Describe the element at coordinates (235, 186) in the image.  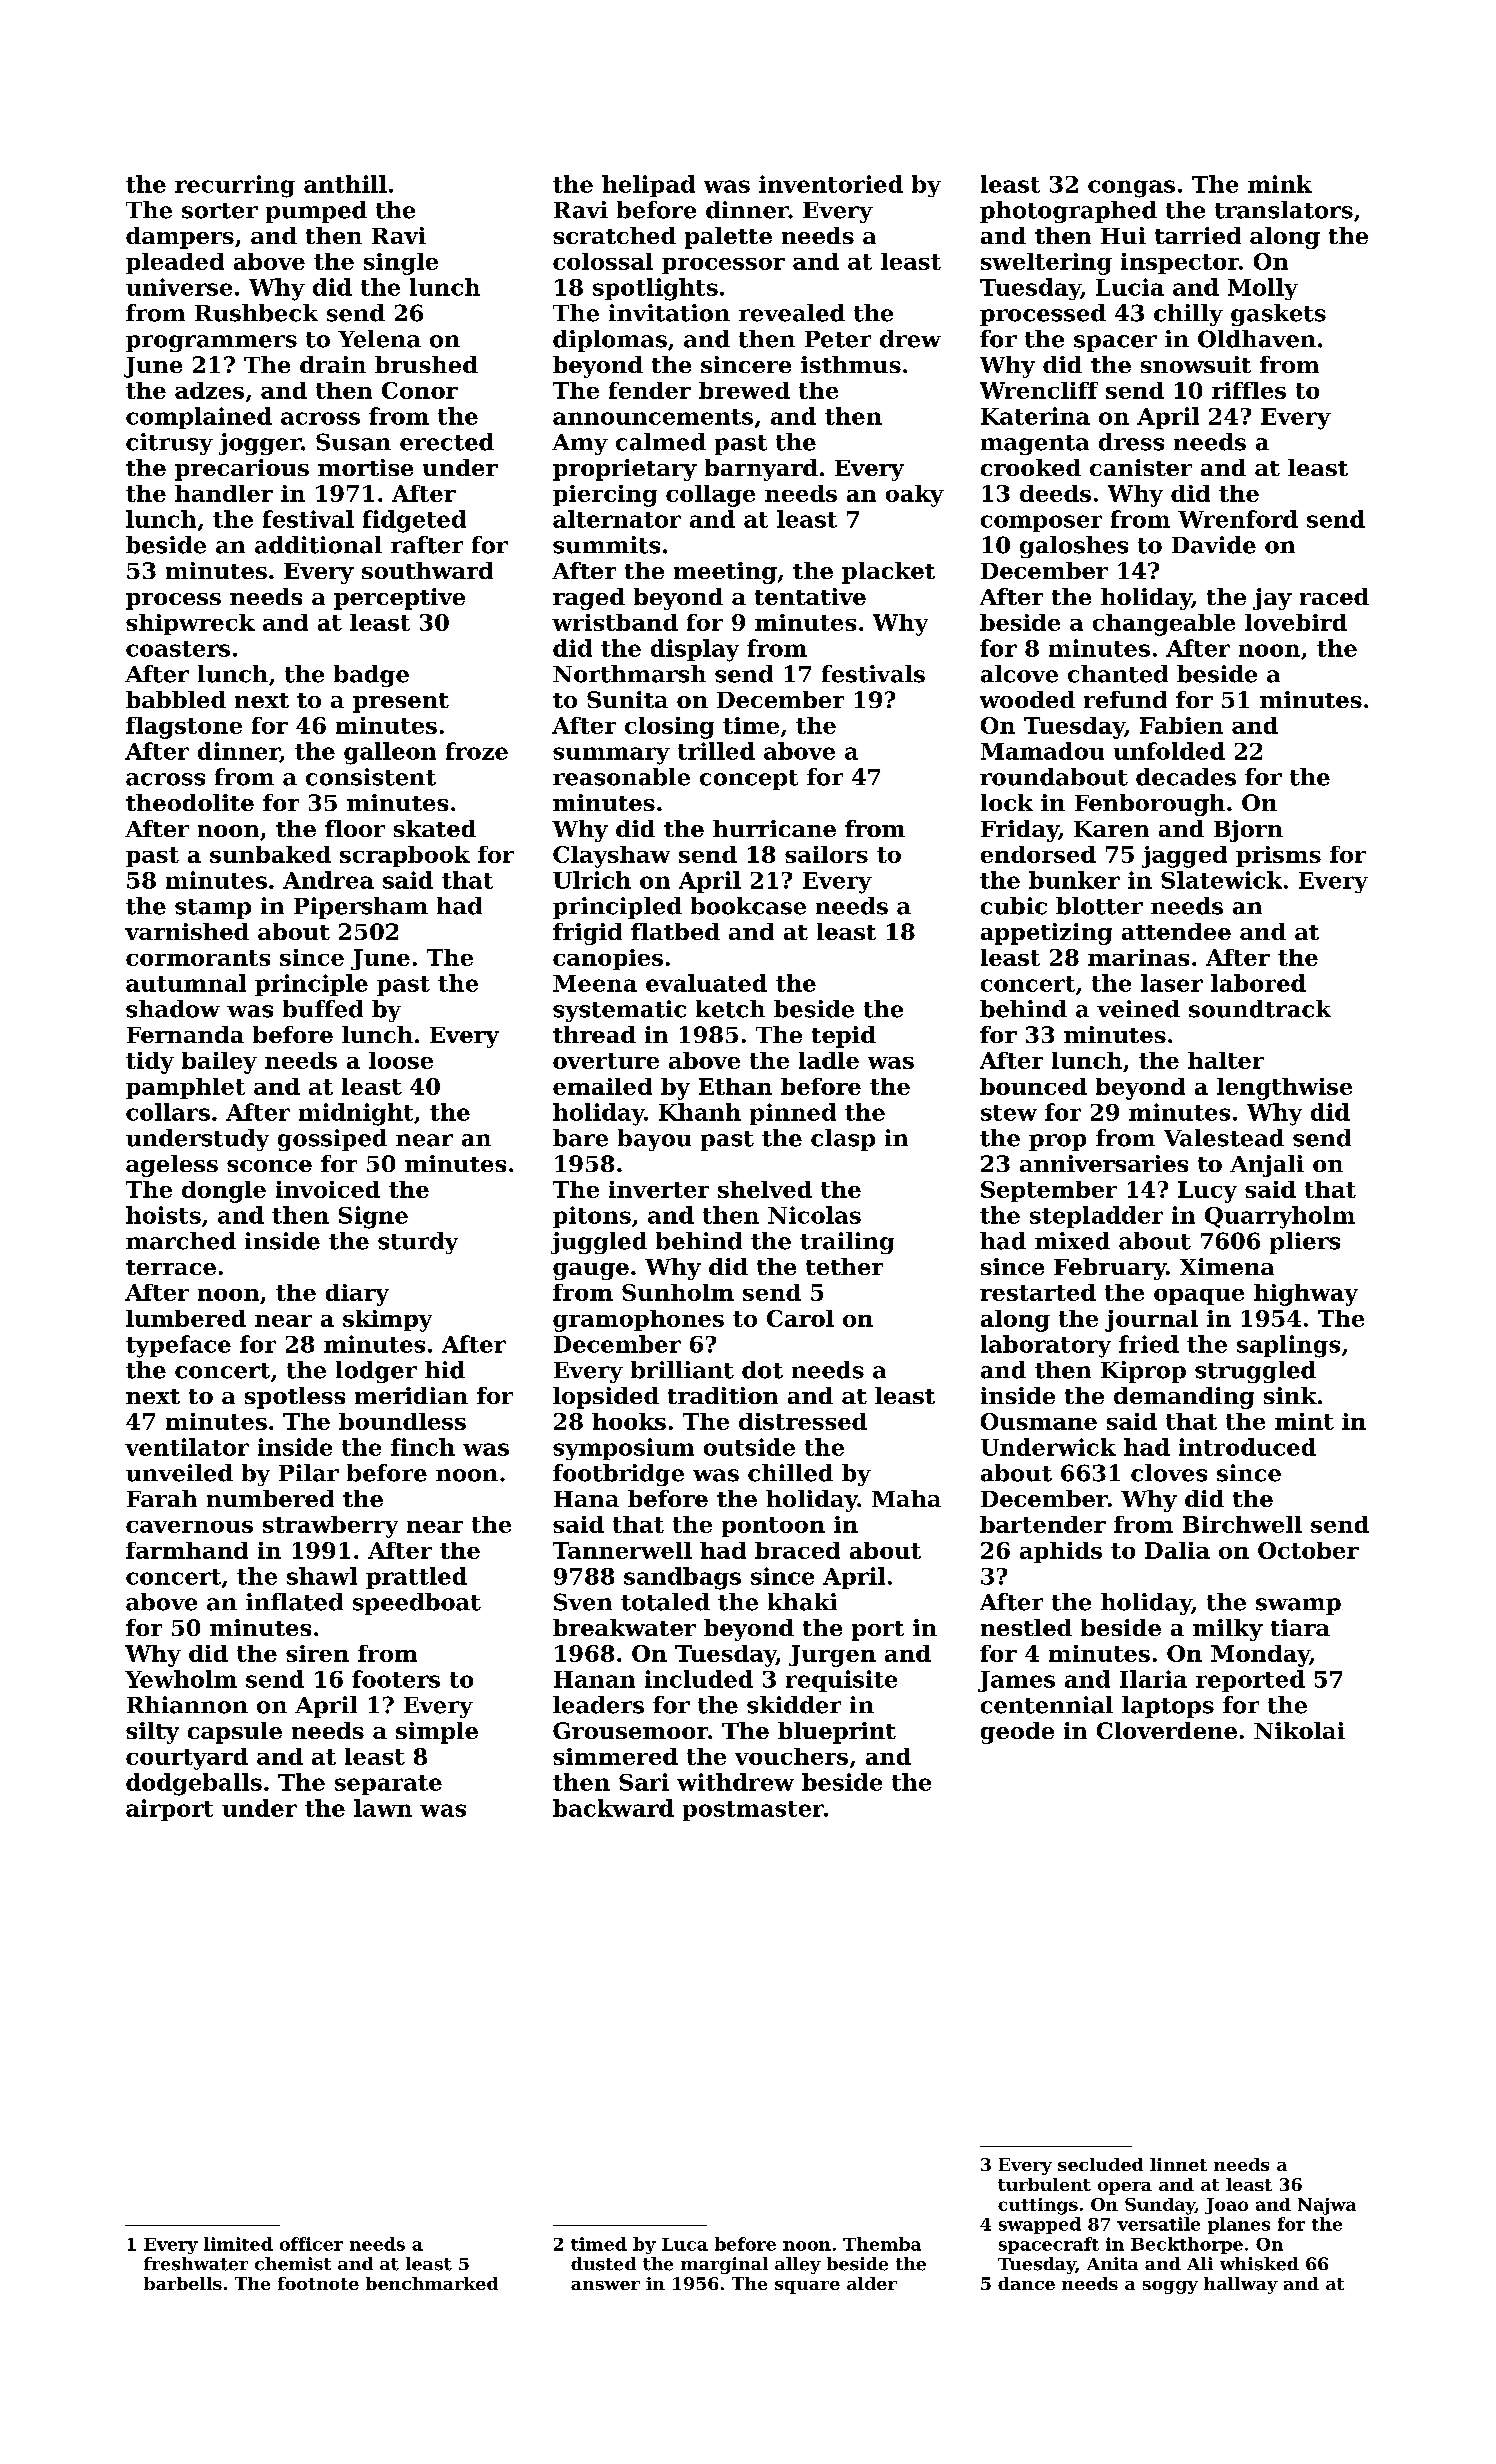
I see `recurring` at that location.
